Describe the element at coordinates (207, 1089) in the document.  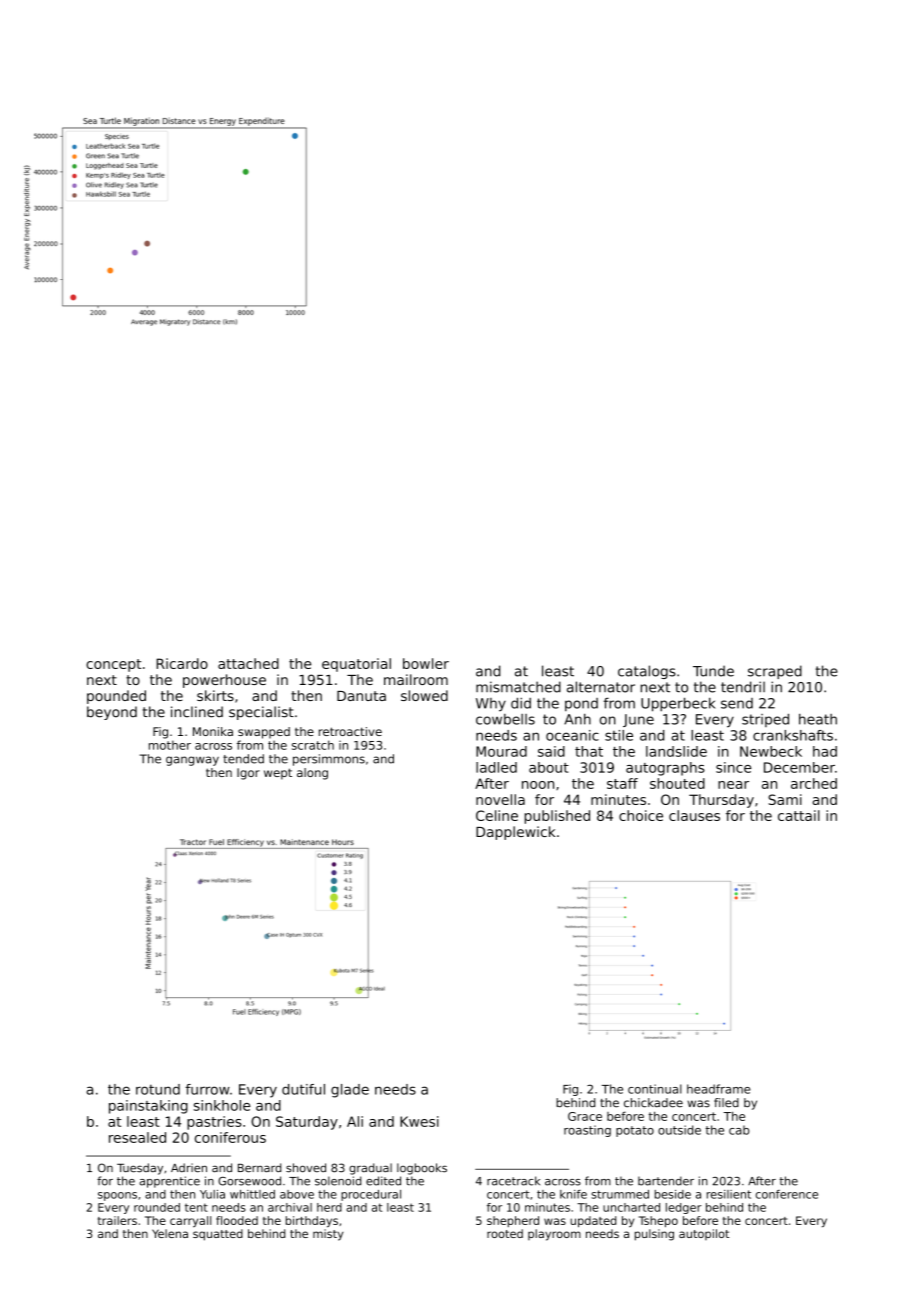
I see `furrow` at that location.
